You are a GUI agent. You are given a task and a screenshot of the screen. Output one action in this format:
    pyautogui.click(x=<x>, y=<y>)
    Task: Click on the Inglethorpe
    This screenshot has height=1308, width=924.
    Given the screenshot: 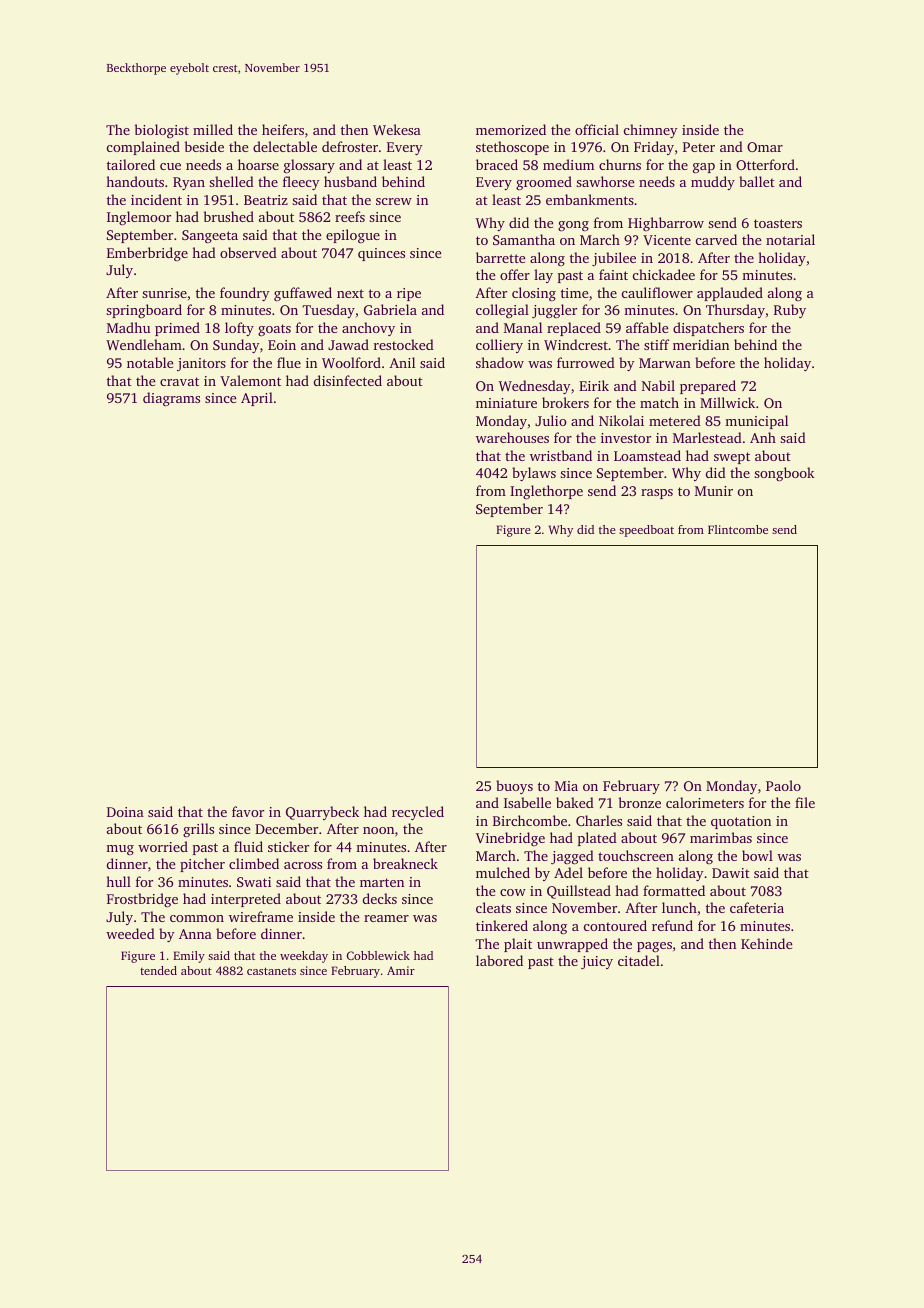 What is the action you would take?
    pyautogui.click(x=546, y=492)
